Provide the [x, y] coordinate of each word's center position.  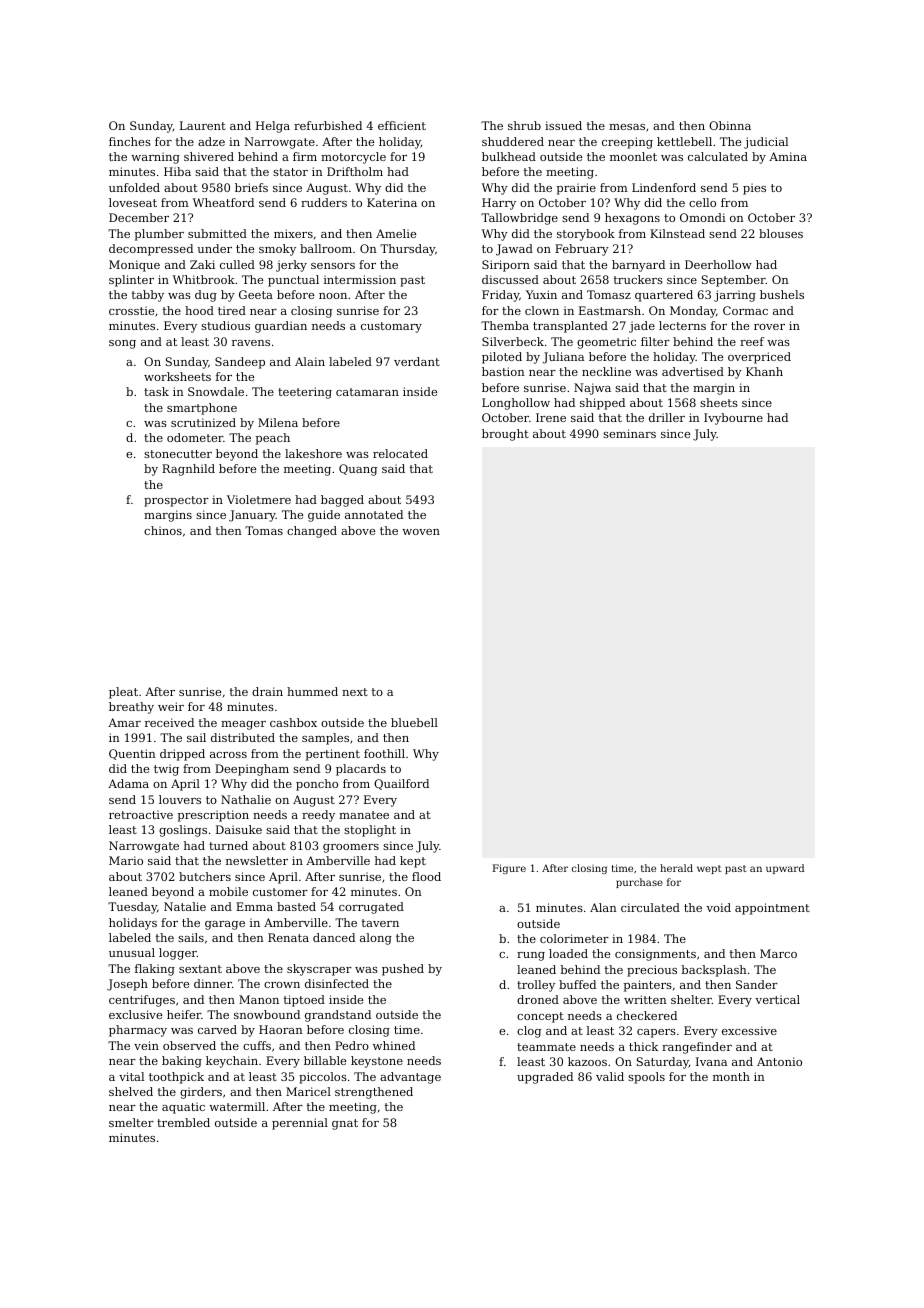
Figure [509, 869]
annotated [374, 514]
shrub [524, 125]
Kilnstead [677, 233]
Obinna [730, 125]
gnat [345, 1124]
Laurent [203, 125]
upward [785, 869]
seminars [629, 433]
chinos [163, 530]
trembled [183, 1122]
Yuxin [541, 294]
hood [199, 310]
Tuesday [132, 908]
